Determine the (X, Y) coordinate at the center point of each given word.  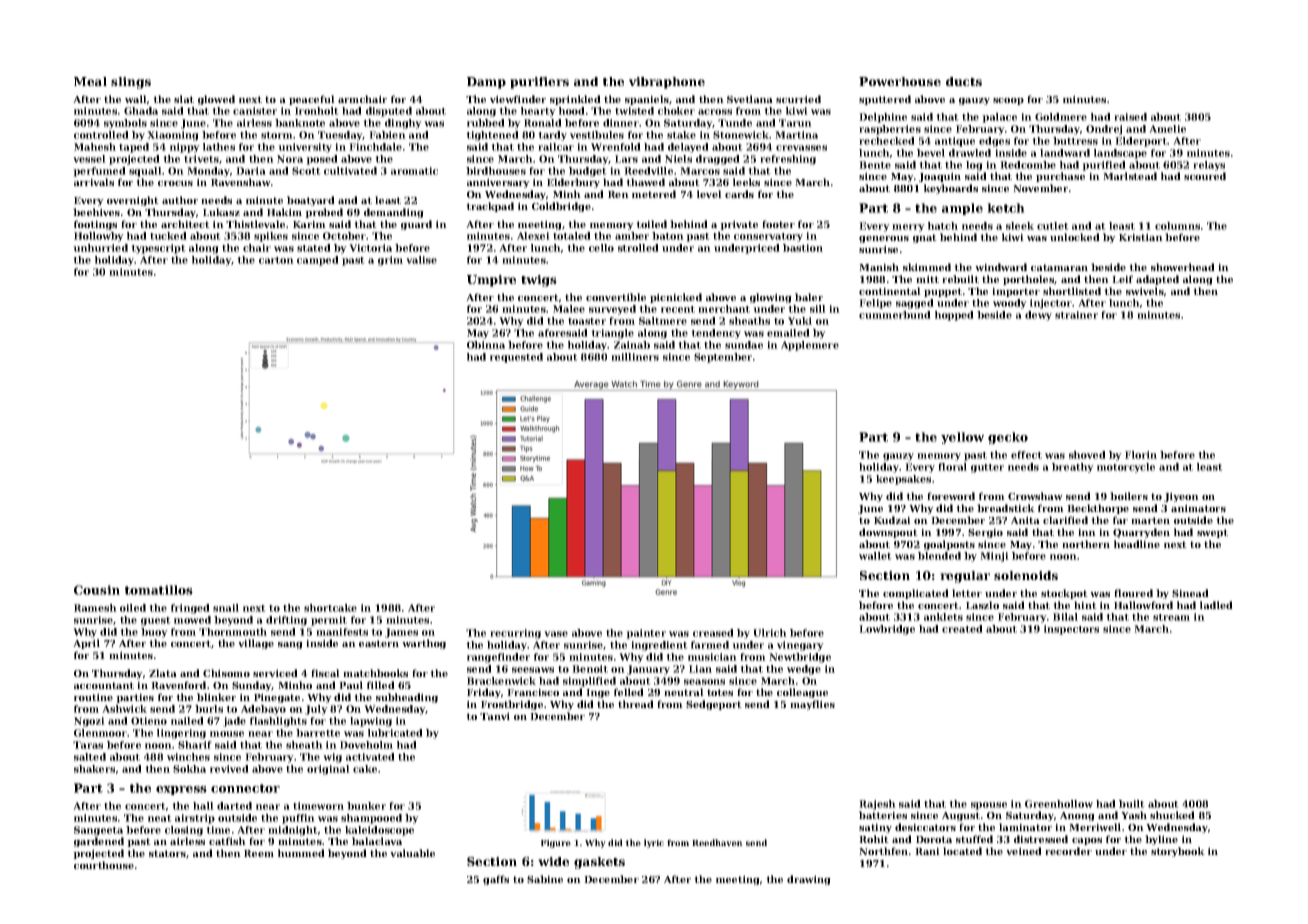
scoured (1205, 176)
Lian (700, 669)
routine (93, 697)
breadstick (1006, 508)
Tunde (735, 123)
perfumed (99, 172)
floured (1133, 593)
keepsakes (903, 480)
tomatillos (159, 590)
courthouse (104, 865)
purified (1104, 166)
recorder (1068, 851)
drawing (809, 880)
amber (632, 236)
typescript (158, 249)
